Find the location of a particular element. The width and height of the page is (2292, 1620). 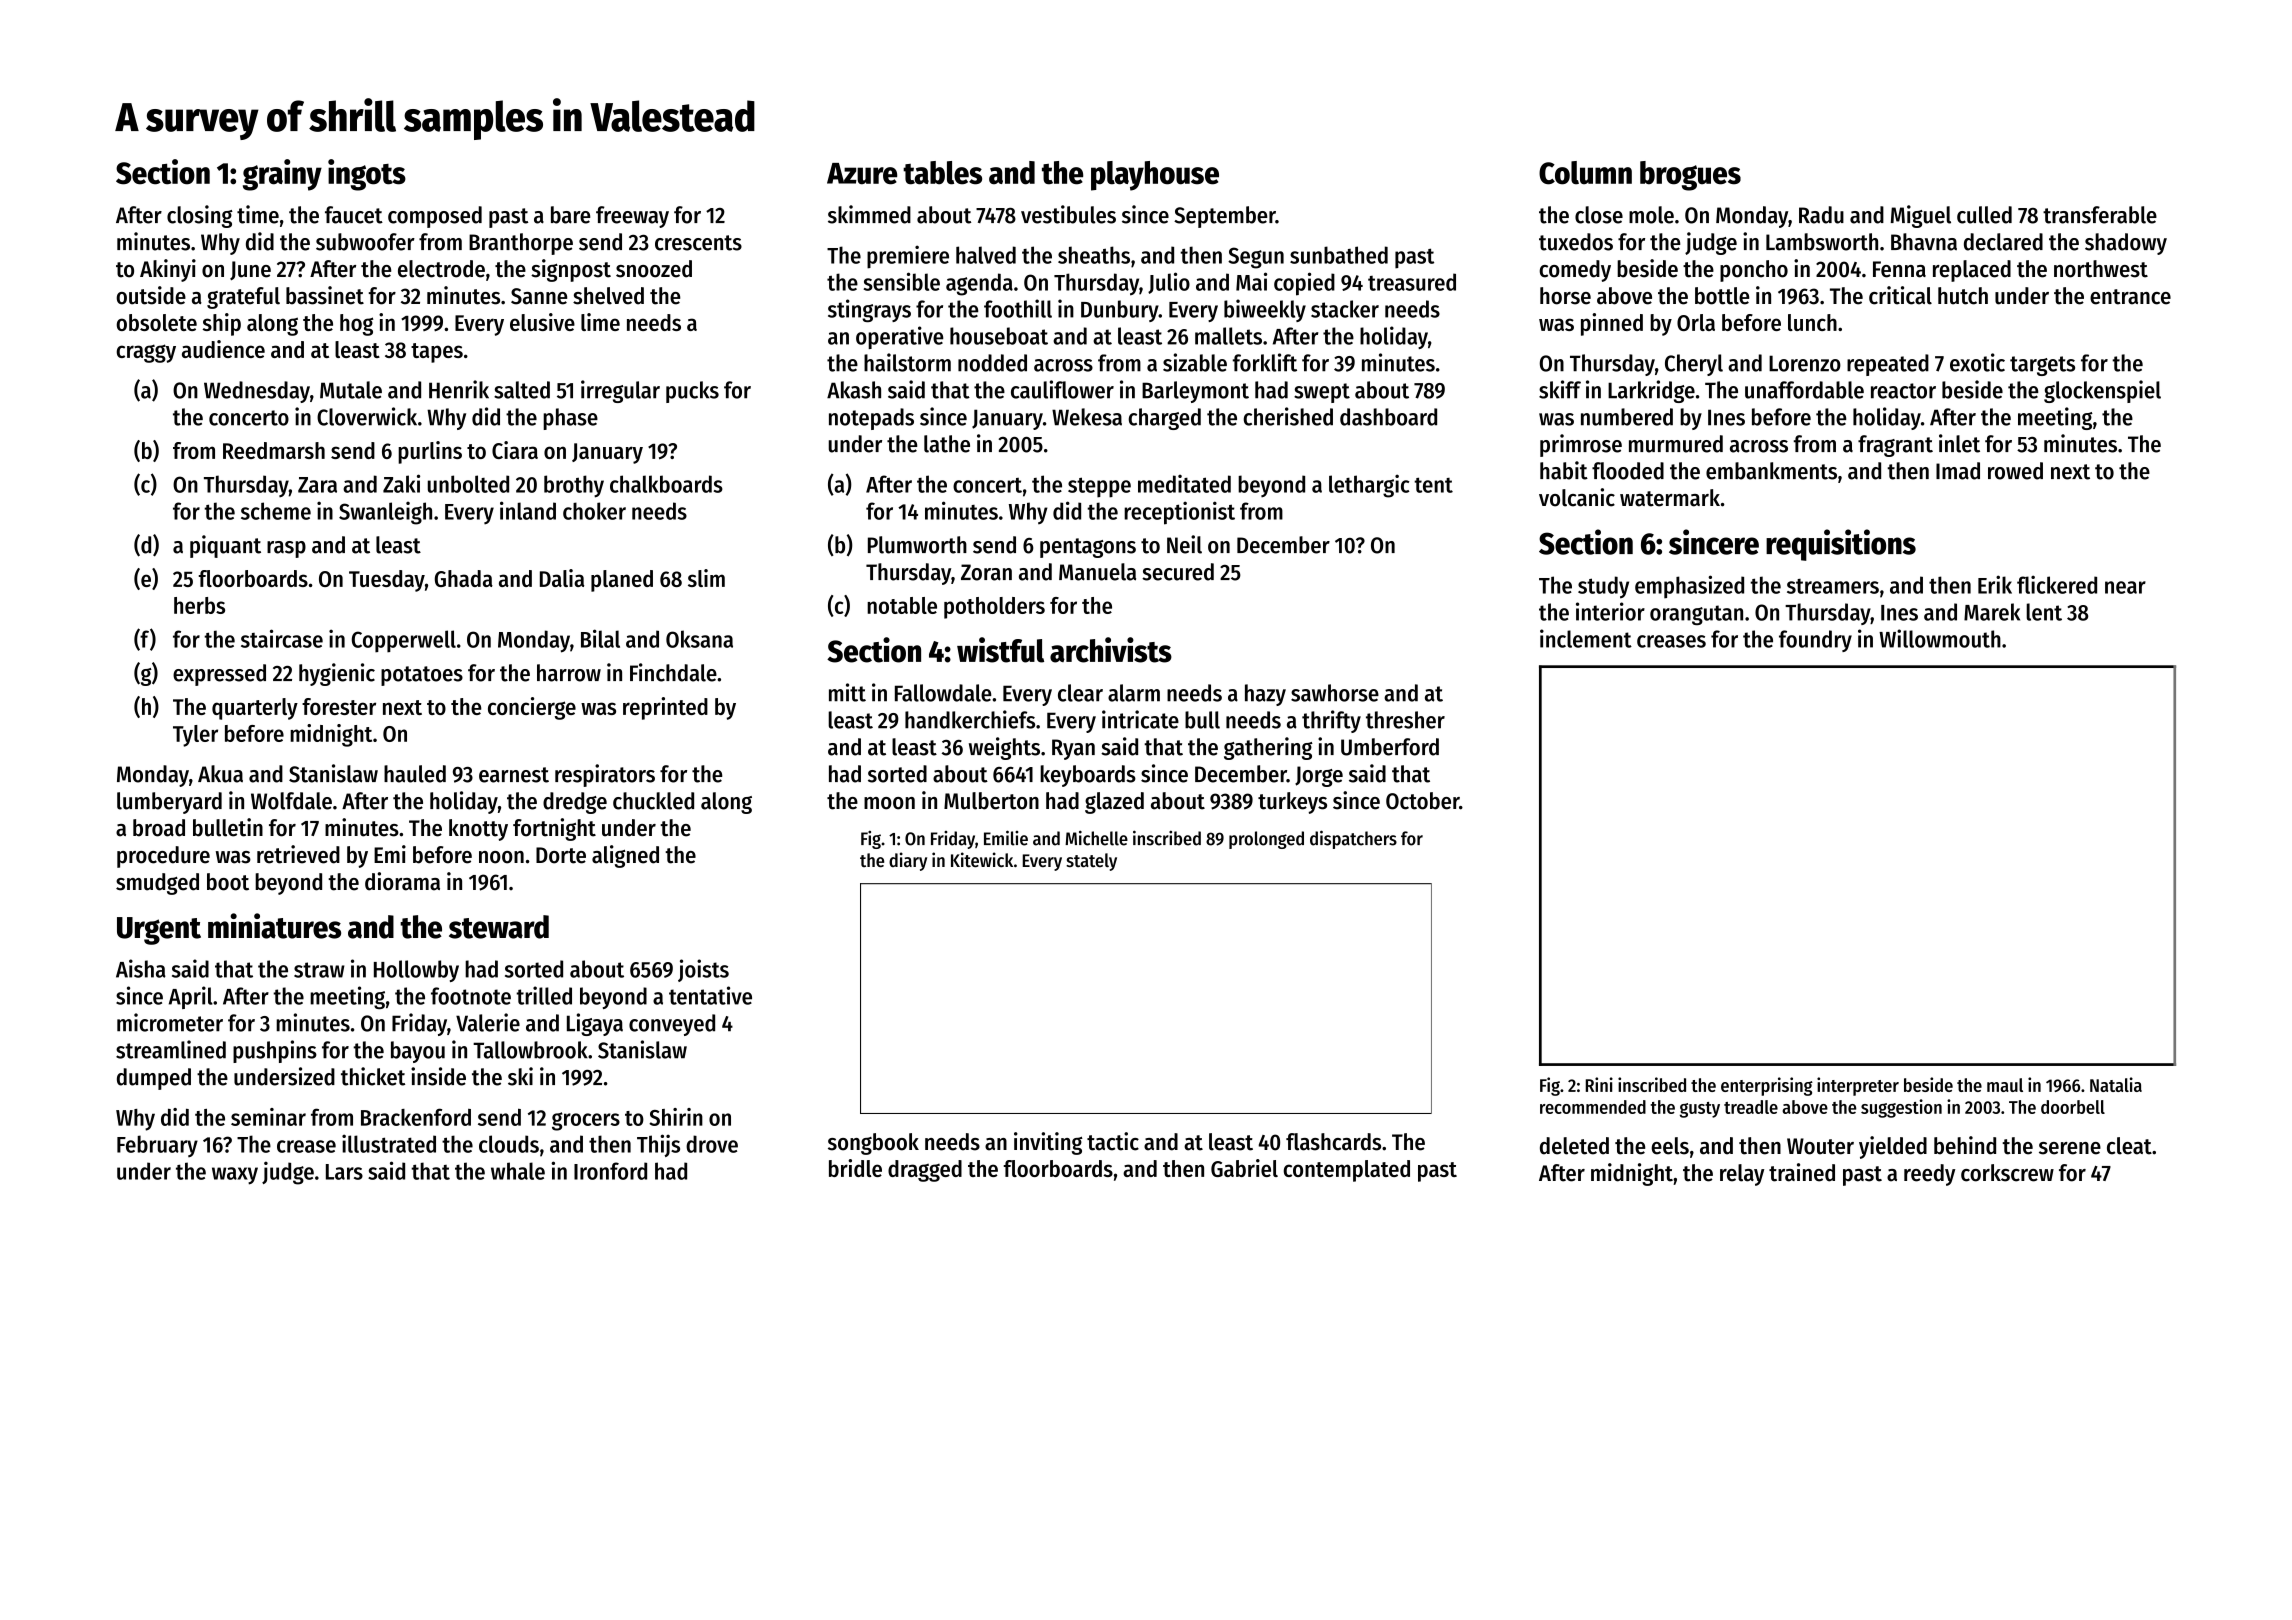

Tyler is located at coordinates (195, 736).
